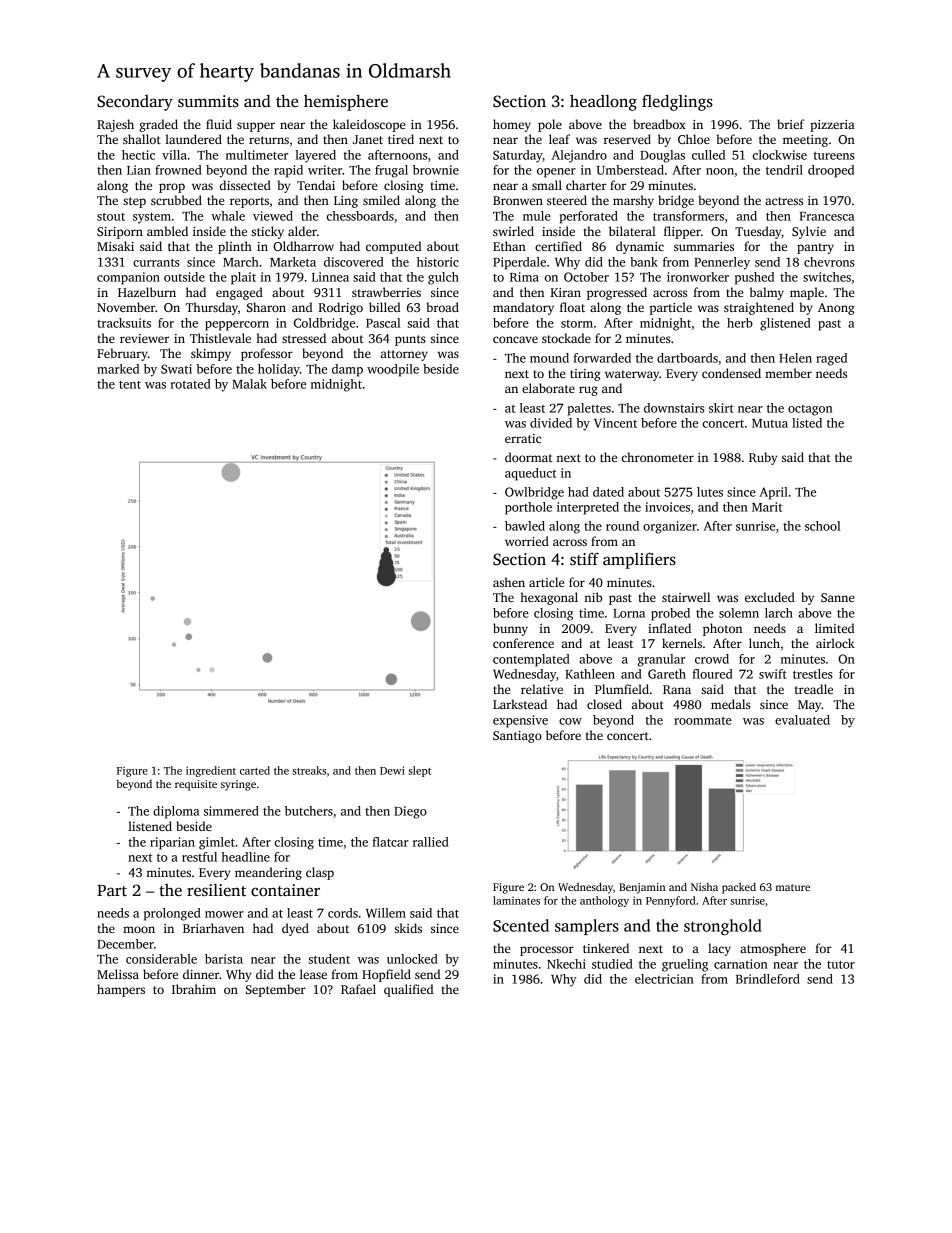 The height and width of the screenshot is (1233, 952). Describe the element at coordinates (659, 124) in the screenshot. I see `breadbox` at that location.
